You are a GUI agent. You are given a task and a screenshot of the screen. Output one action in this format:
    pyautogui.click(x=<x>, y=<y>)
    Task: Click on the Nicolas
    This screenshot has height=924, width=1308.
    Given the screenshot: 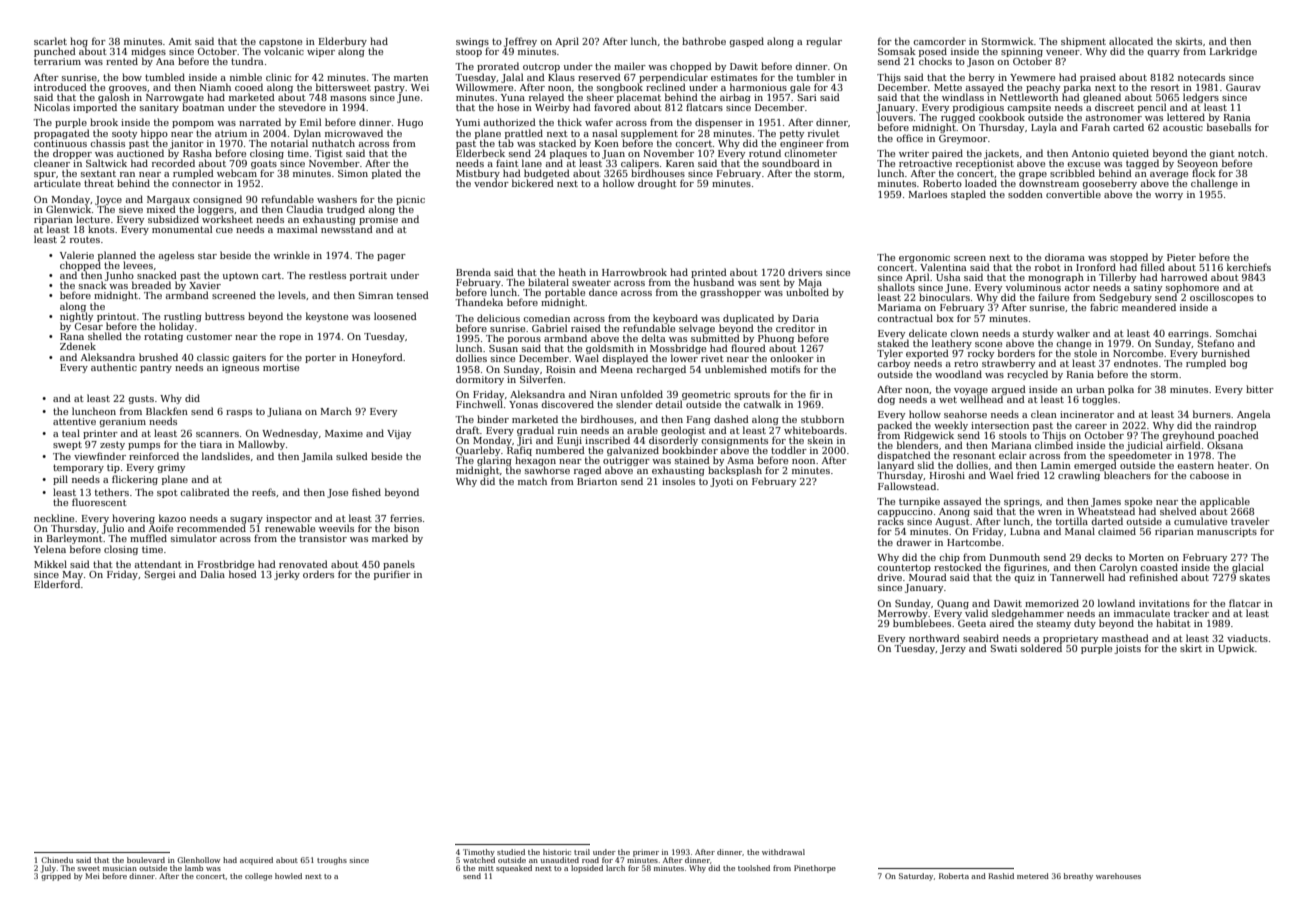 What is the action you would take?
    pyautogui.click(x=52, y=107)
